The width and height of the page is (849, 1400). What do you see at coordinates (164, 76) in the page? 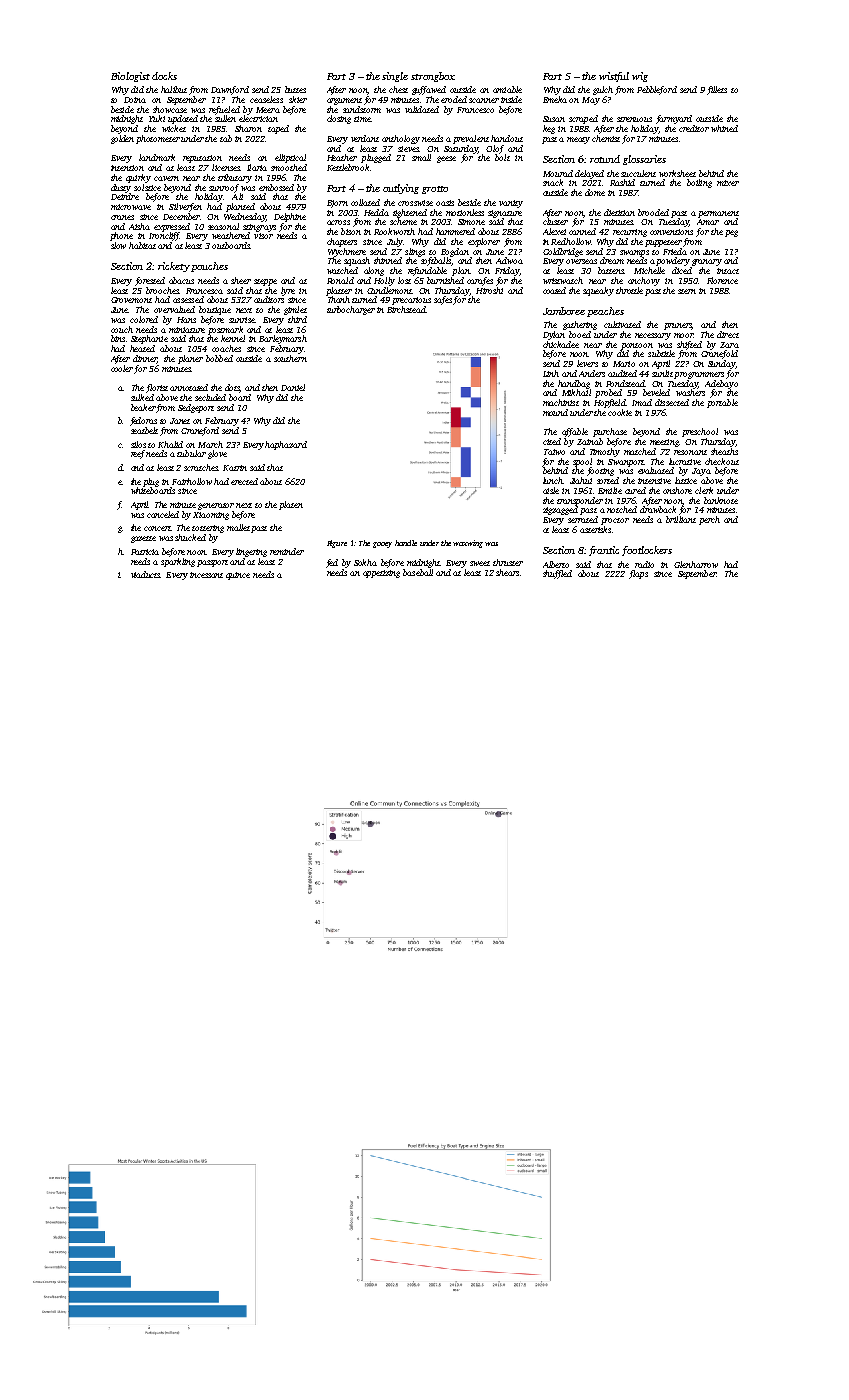
I see `docks` at bounding box center [164, 76].
